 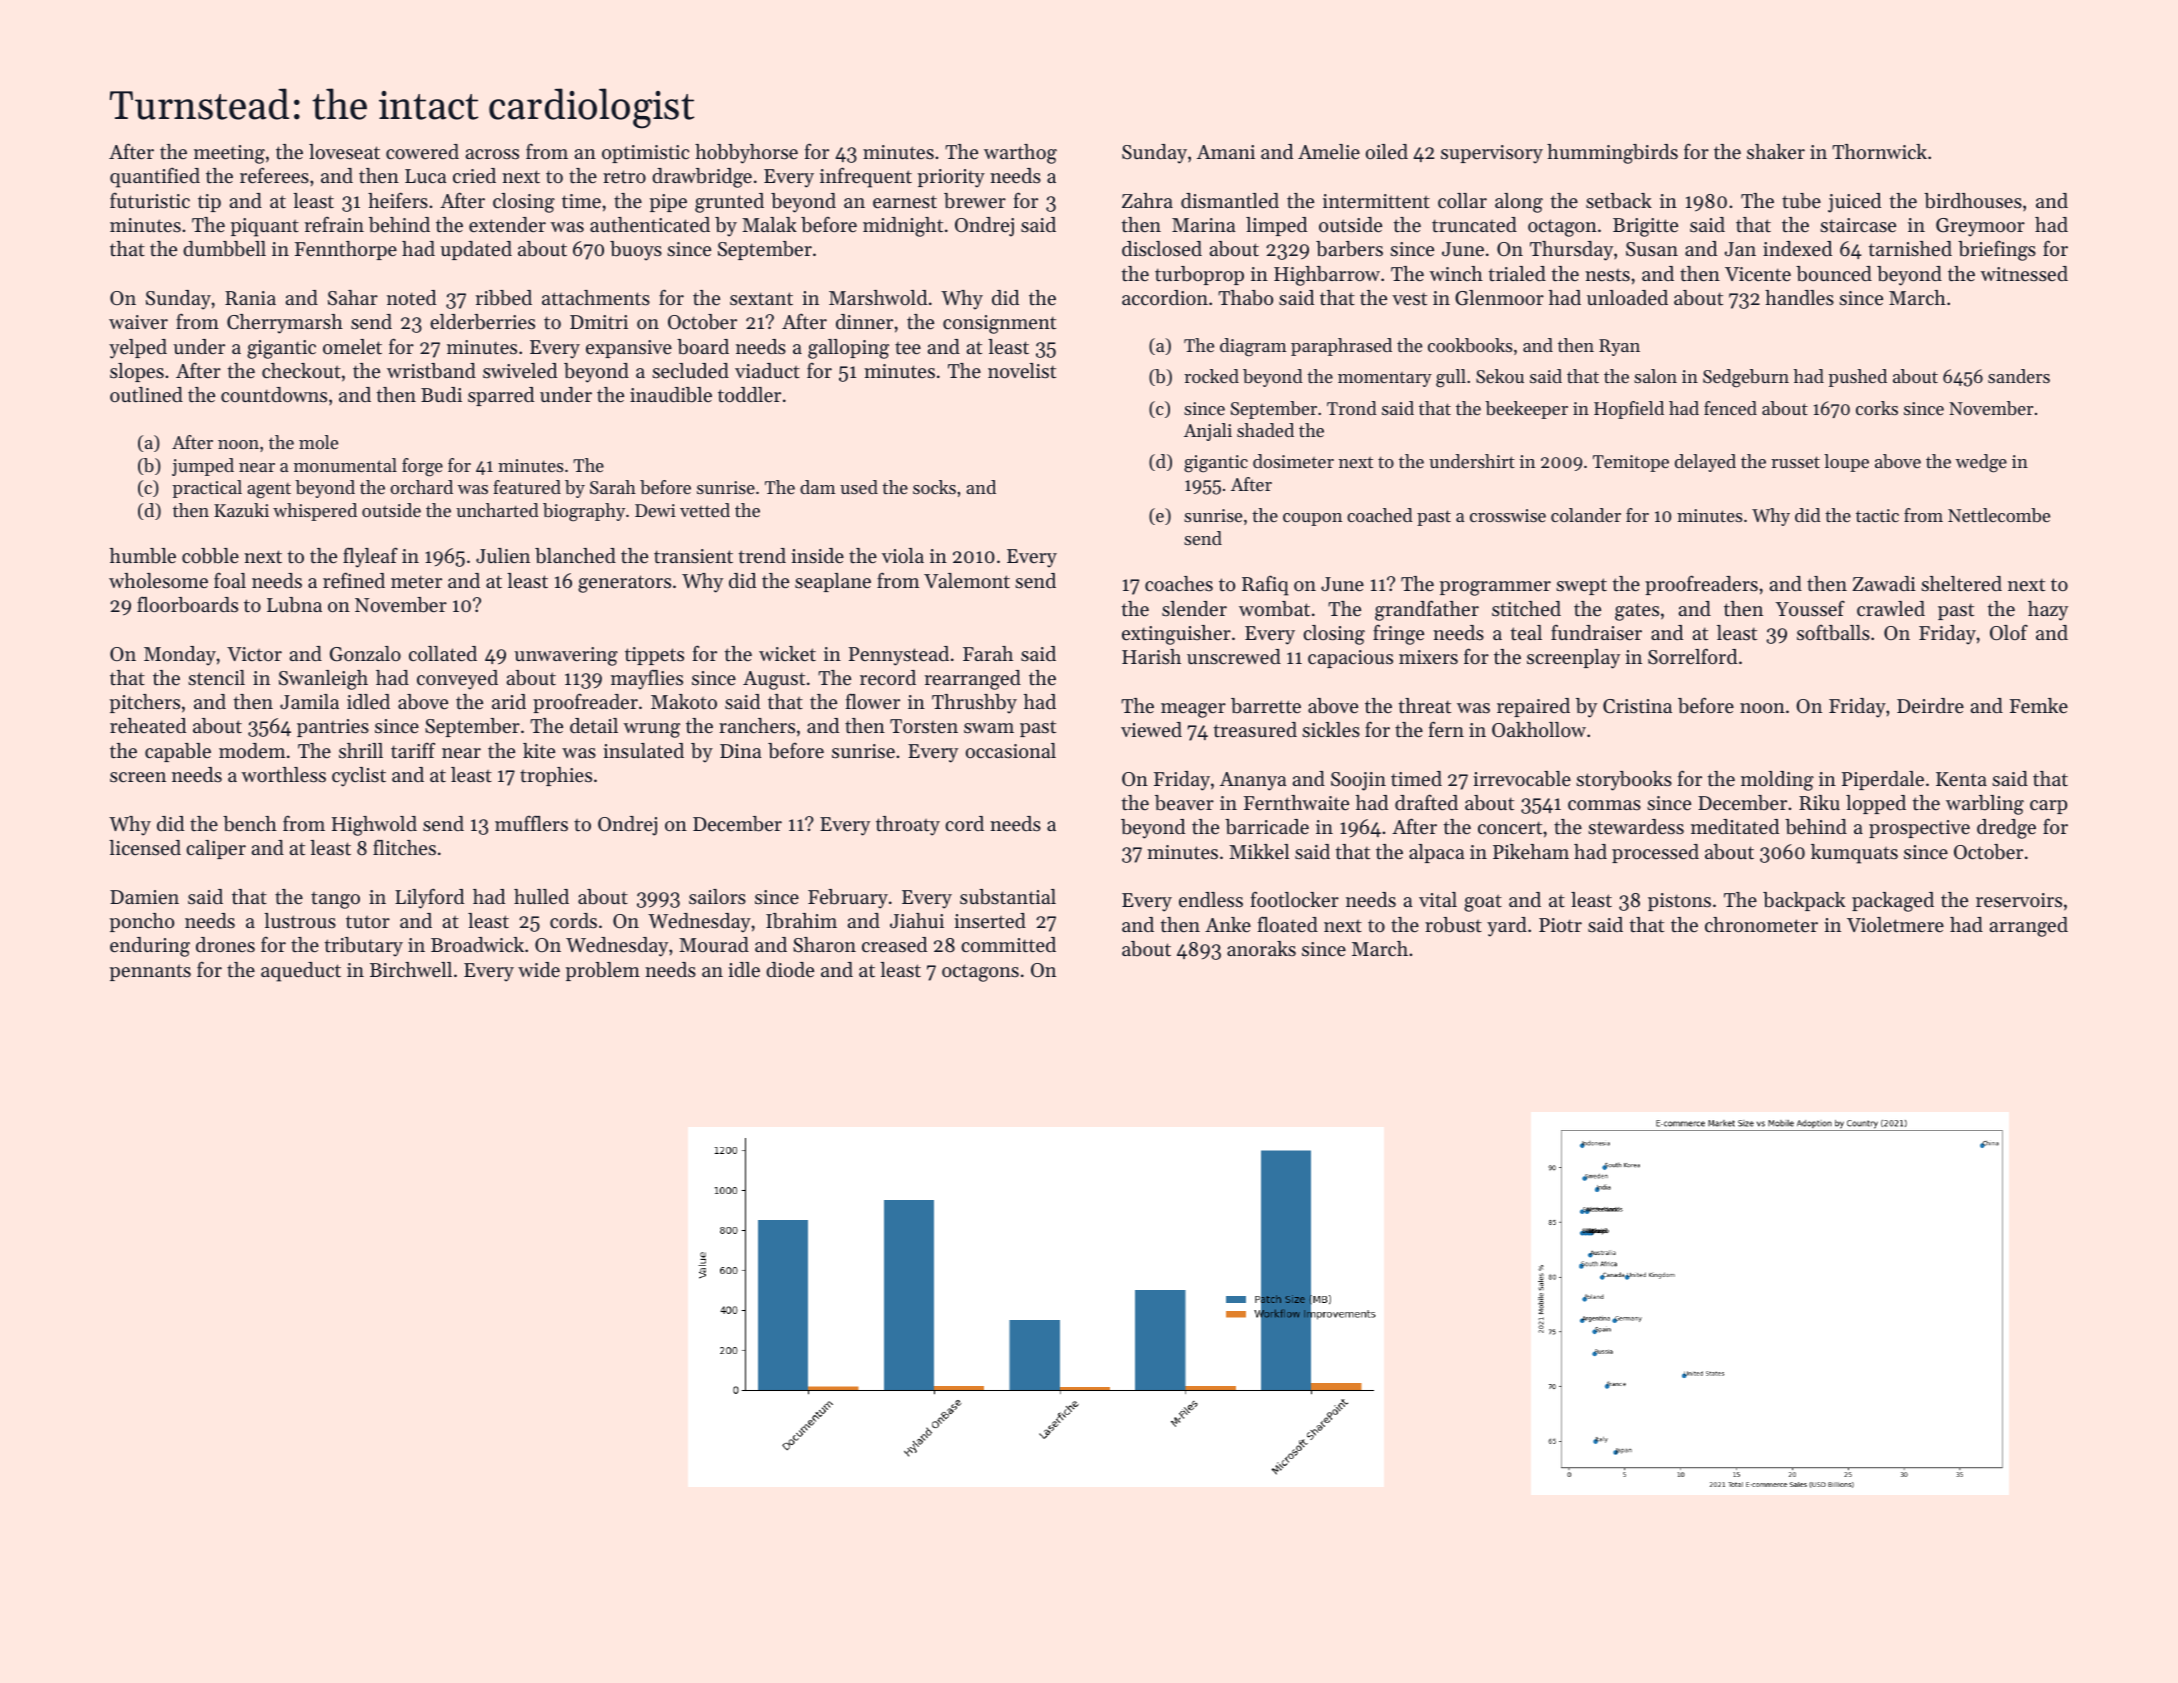 I want to click on shaker, so click(x=1776, y=152).
